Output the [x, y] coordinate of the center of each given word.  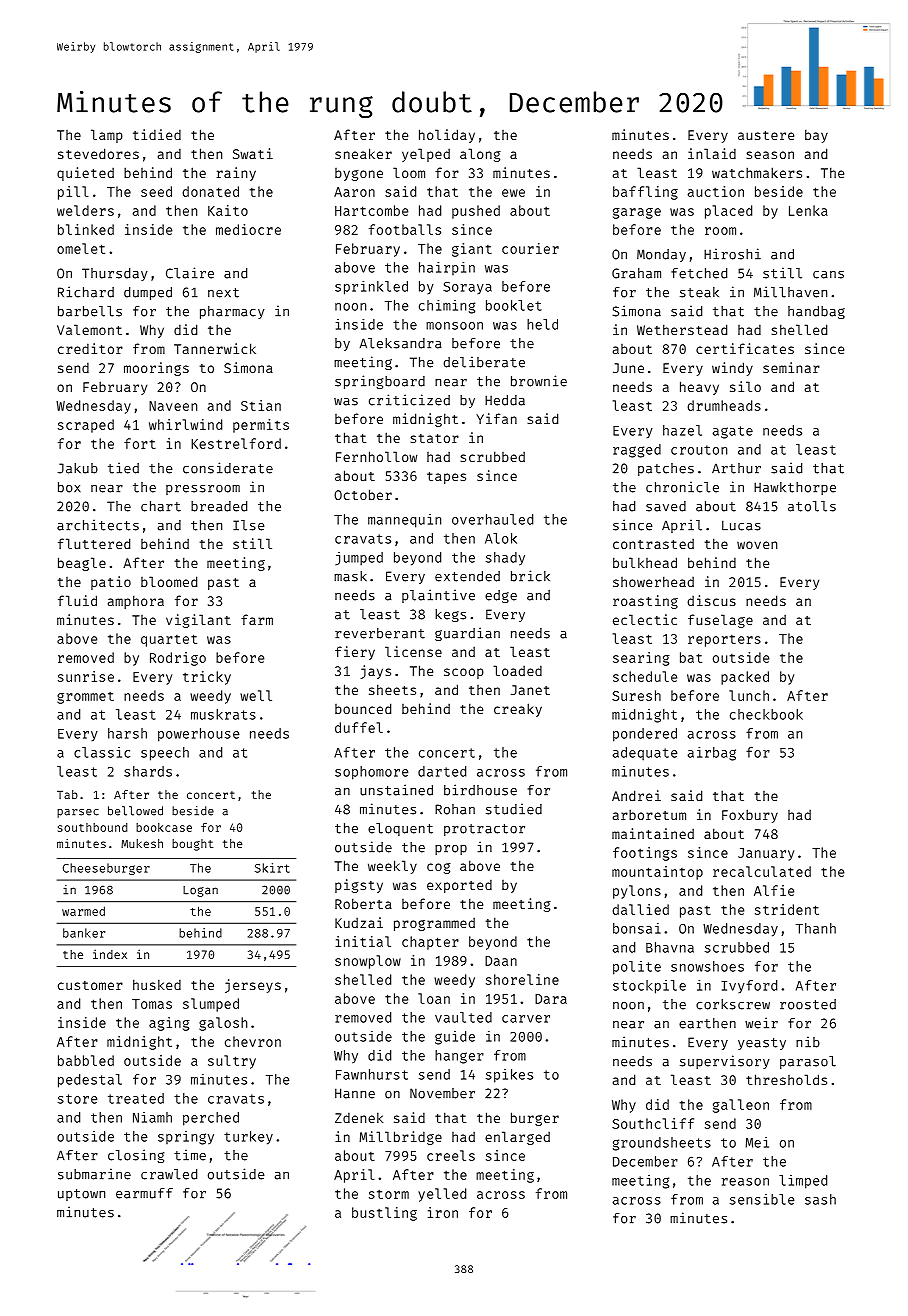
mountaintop [657, 873]
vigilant [198, 621]
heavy [699, 388]
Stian [261, 405]
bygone [359, 174]
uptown [81, 1195]
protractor [484, 830]
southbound [92, 827]
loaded [517, 670]
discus [711, 600]
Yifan [496, 418]
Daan [501, 961]
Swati [253, 153]
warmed [83, 911]
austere [766, 135]
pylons [637, 892]
